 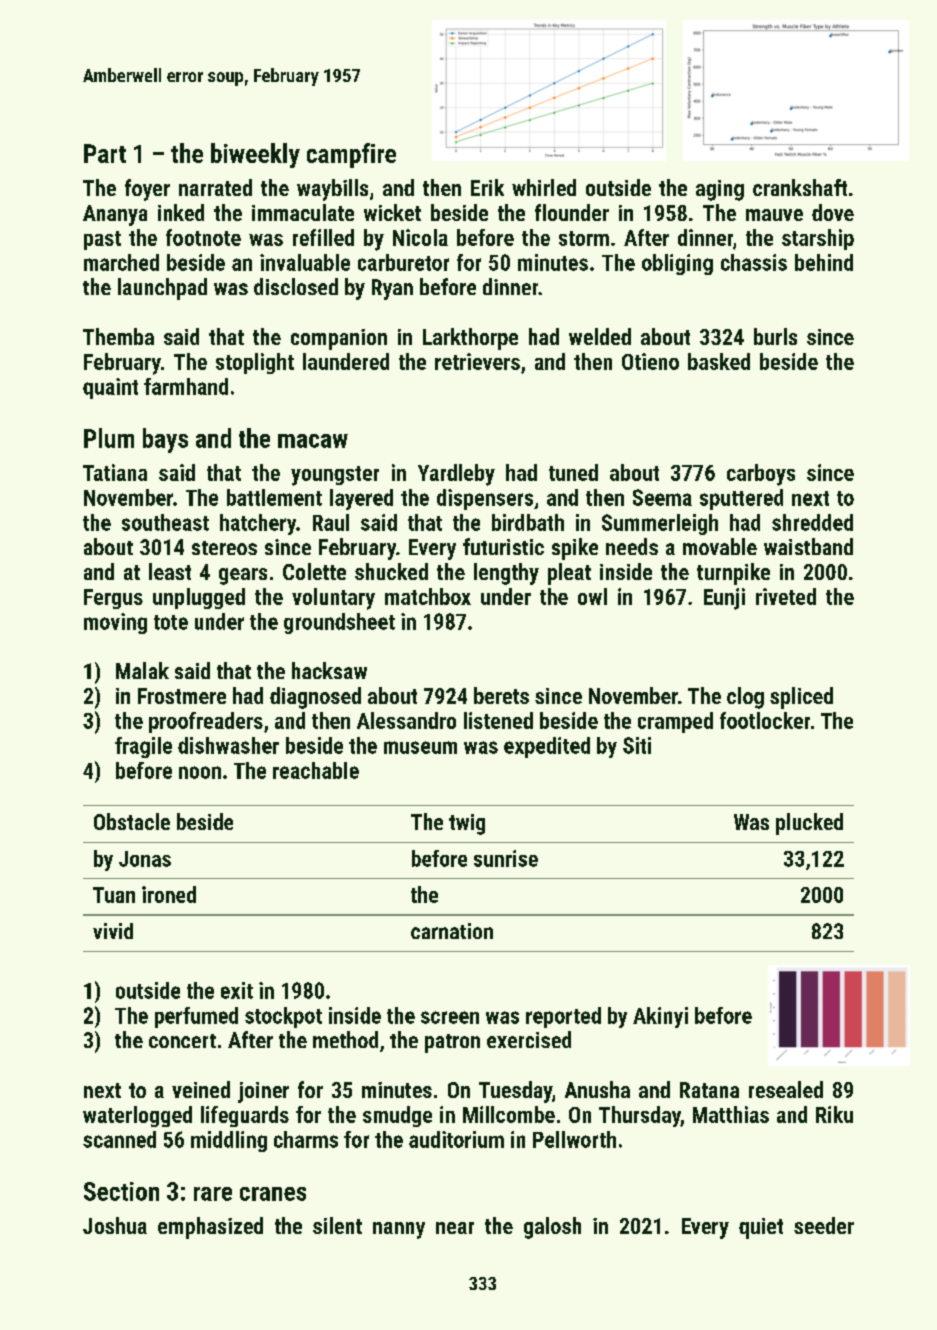 I want to click on crankshaft, so click(x=800, y=187).
